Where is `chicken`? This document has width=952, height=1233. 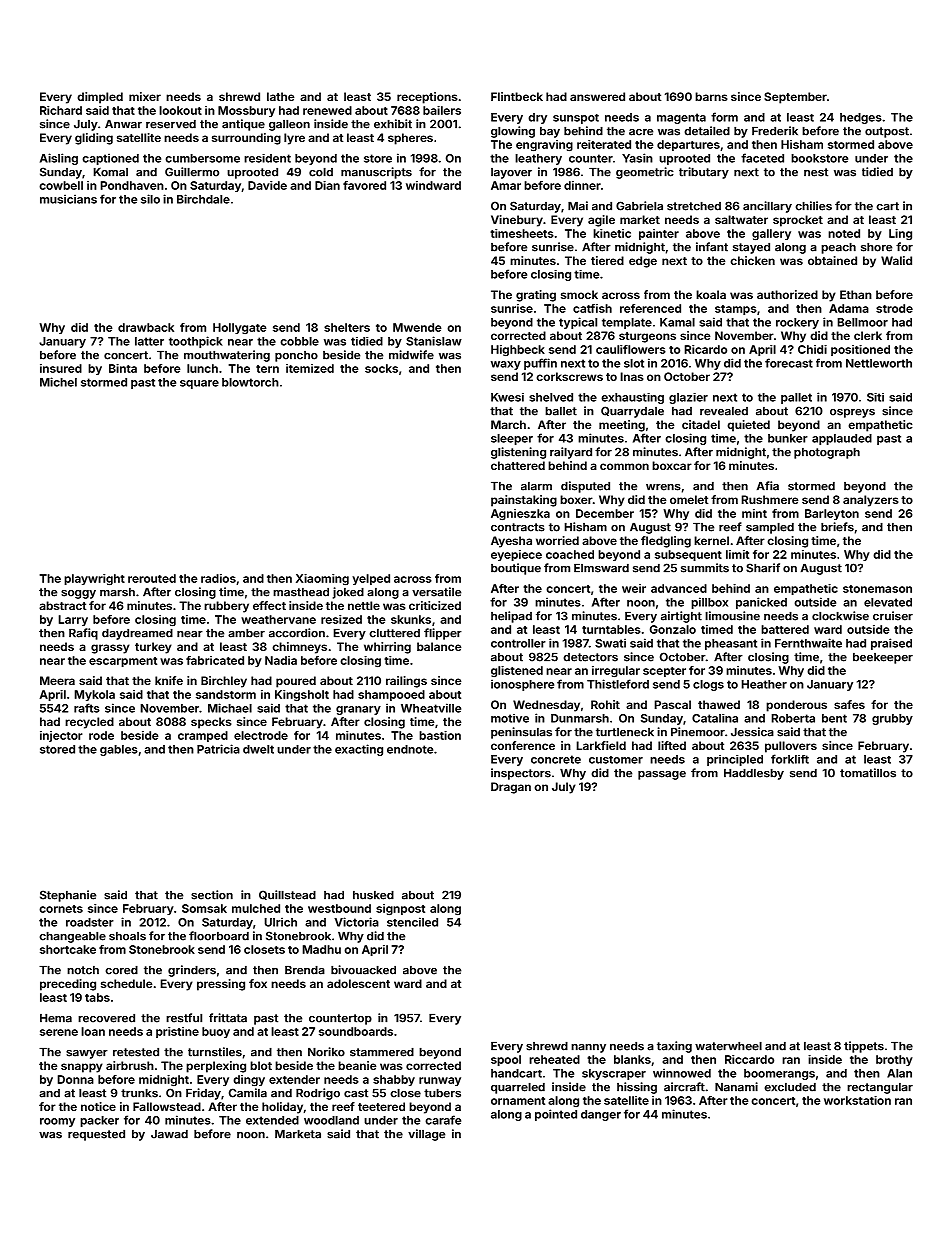 chicken is located at coordinates (752, 260).
